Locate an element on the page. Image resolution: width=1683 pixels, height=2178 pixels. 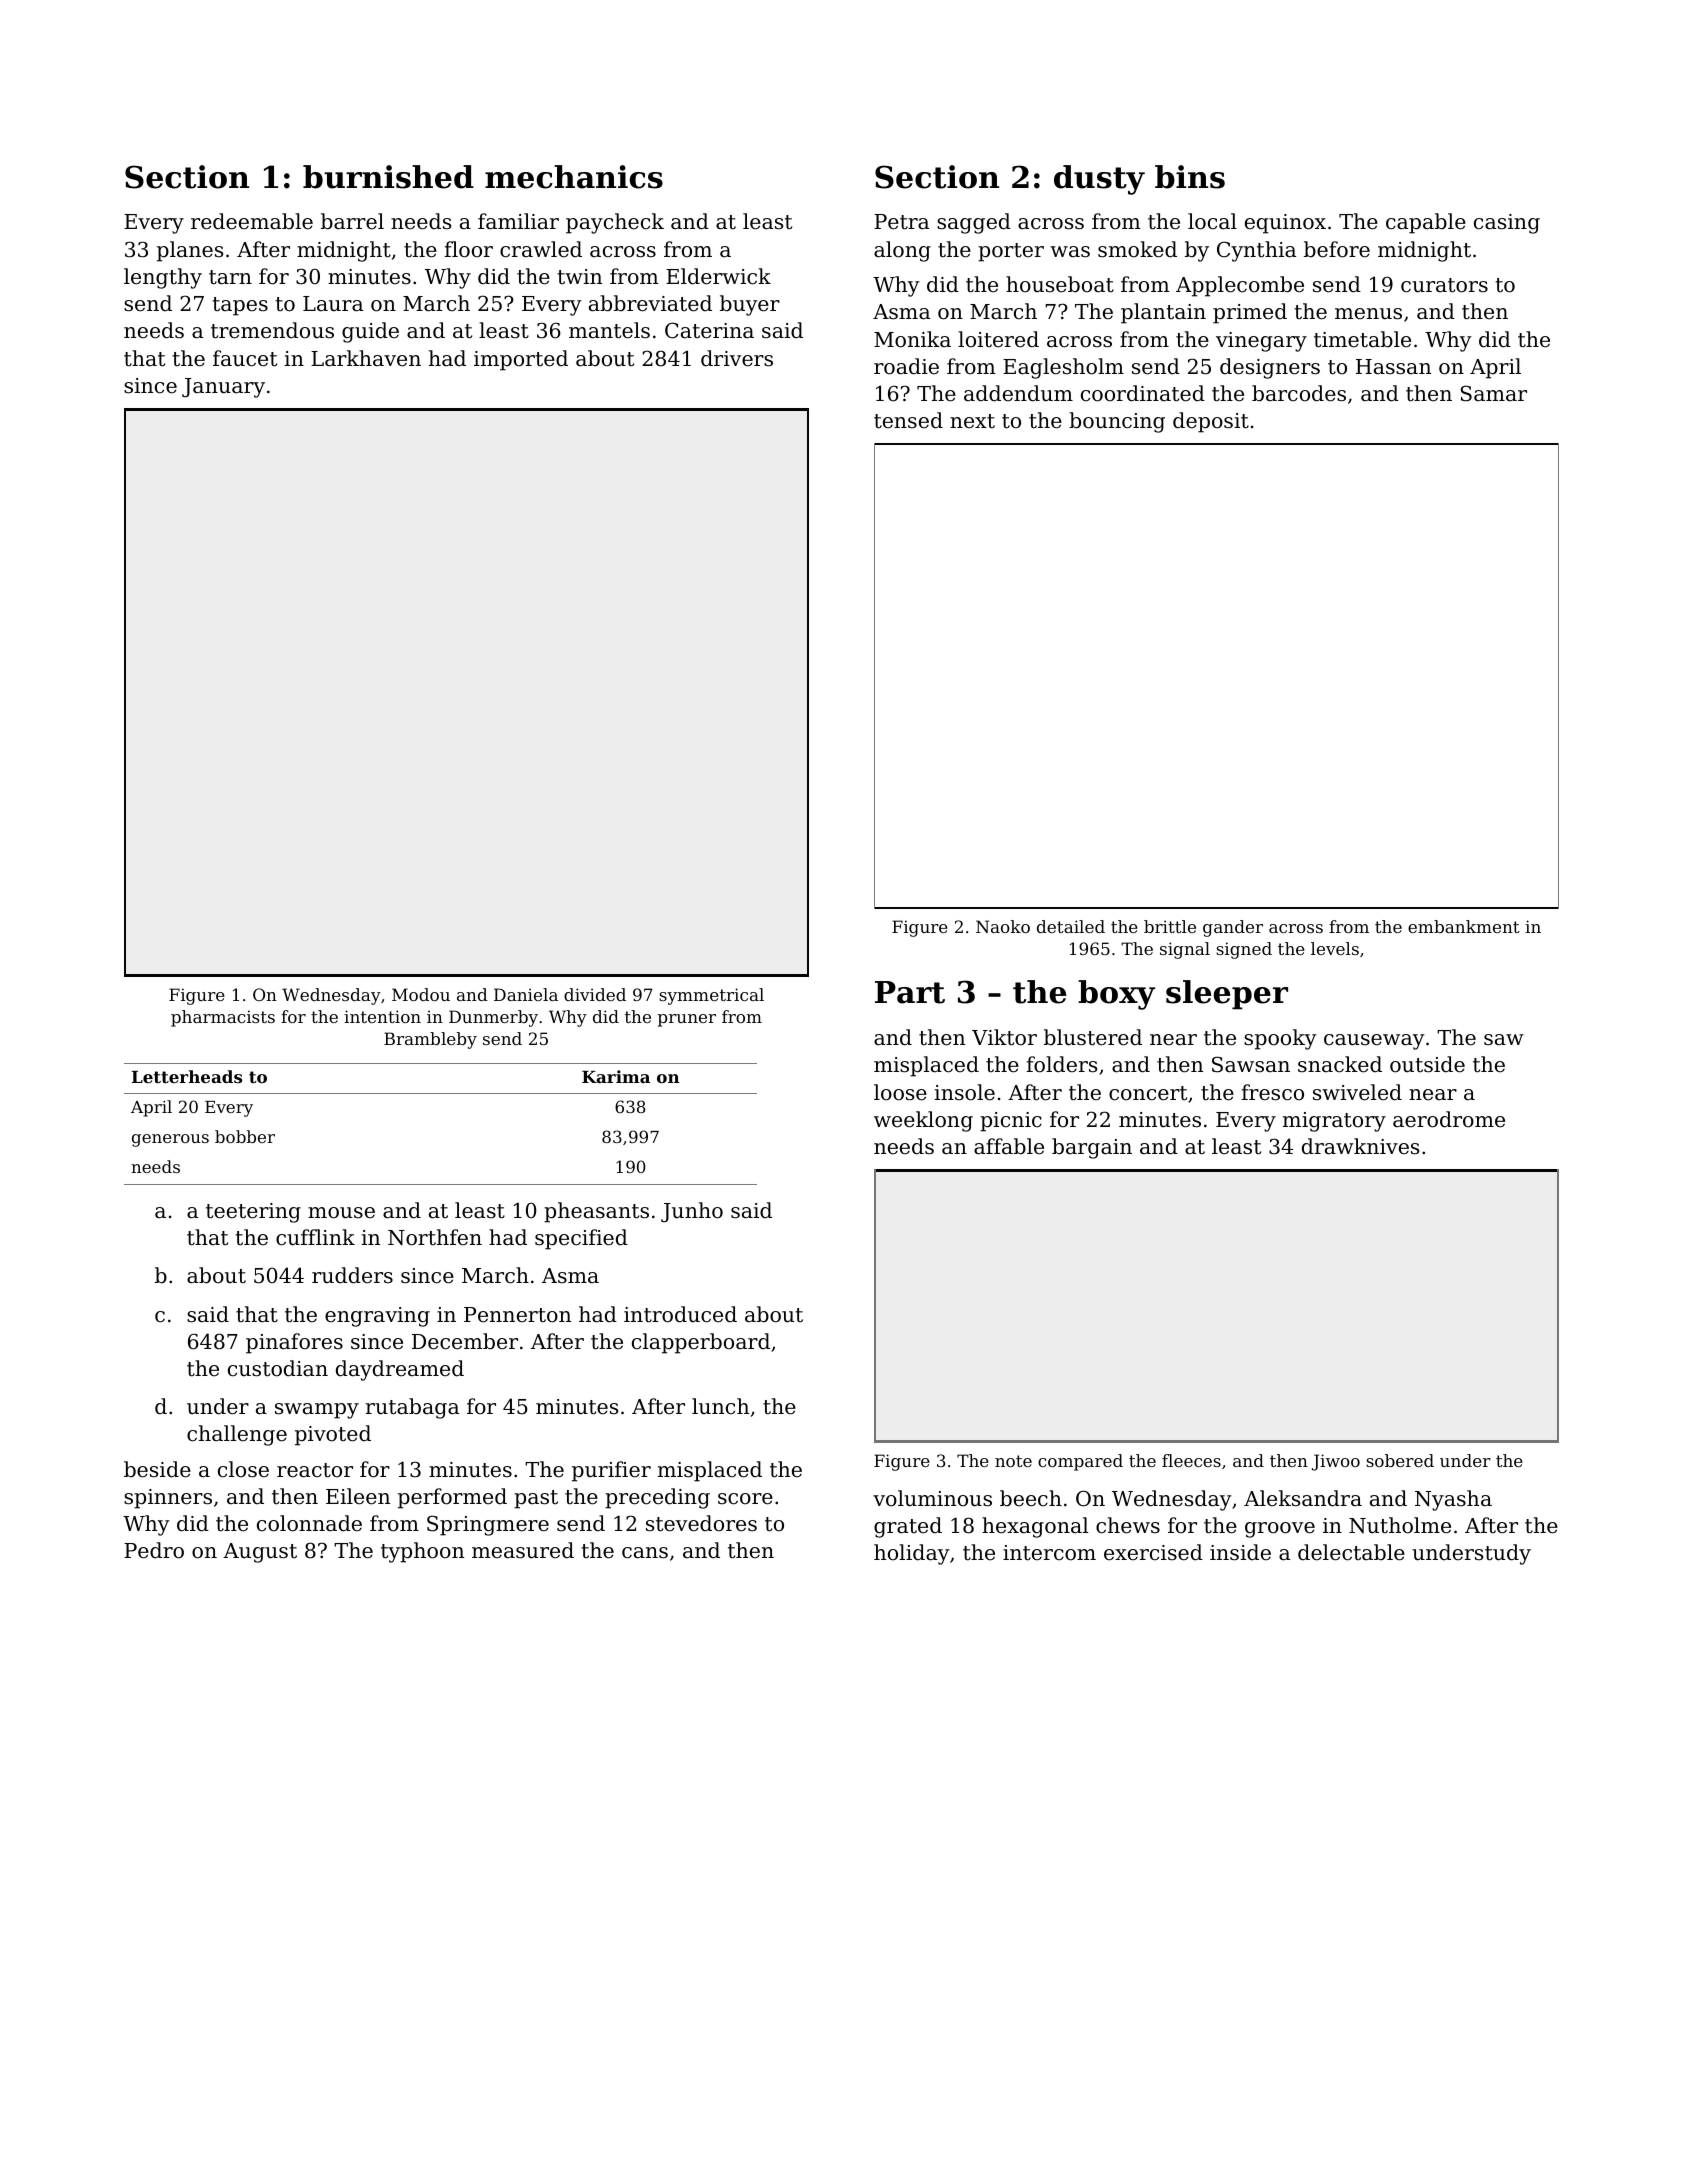
brittle is located at coordinates (1170, 926).
